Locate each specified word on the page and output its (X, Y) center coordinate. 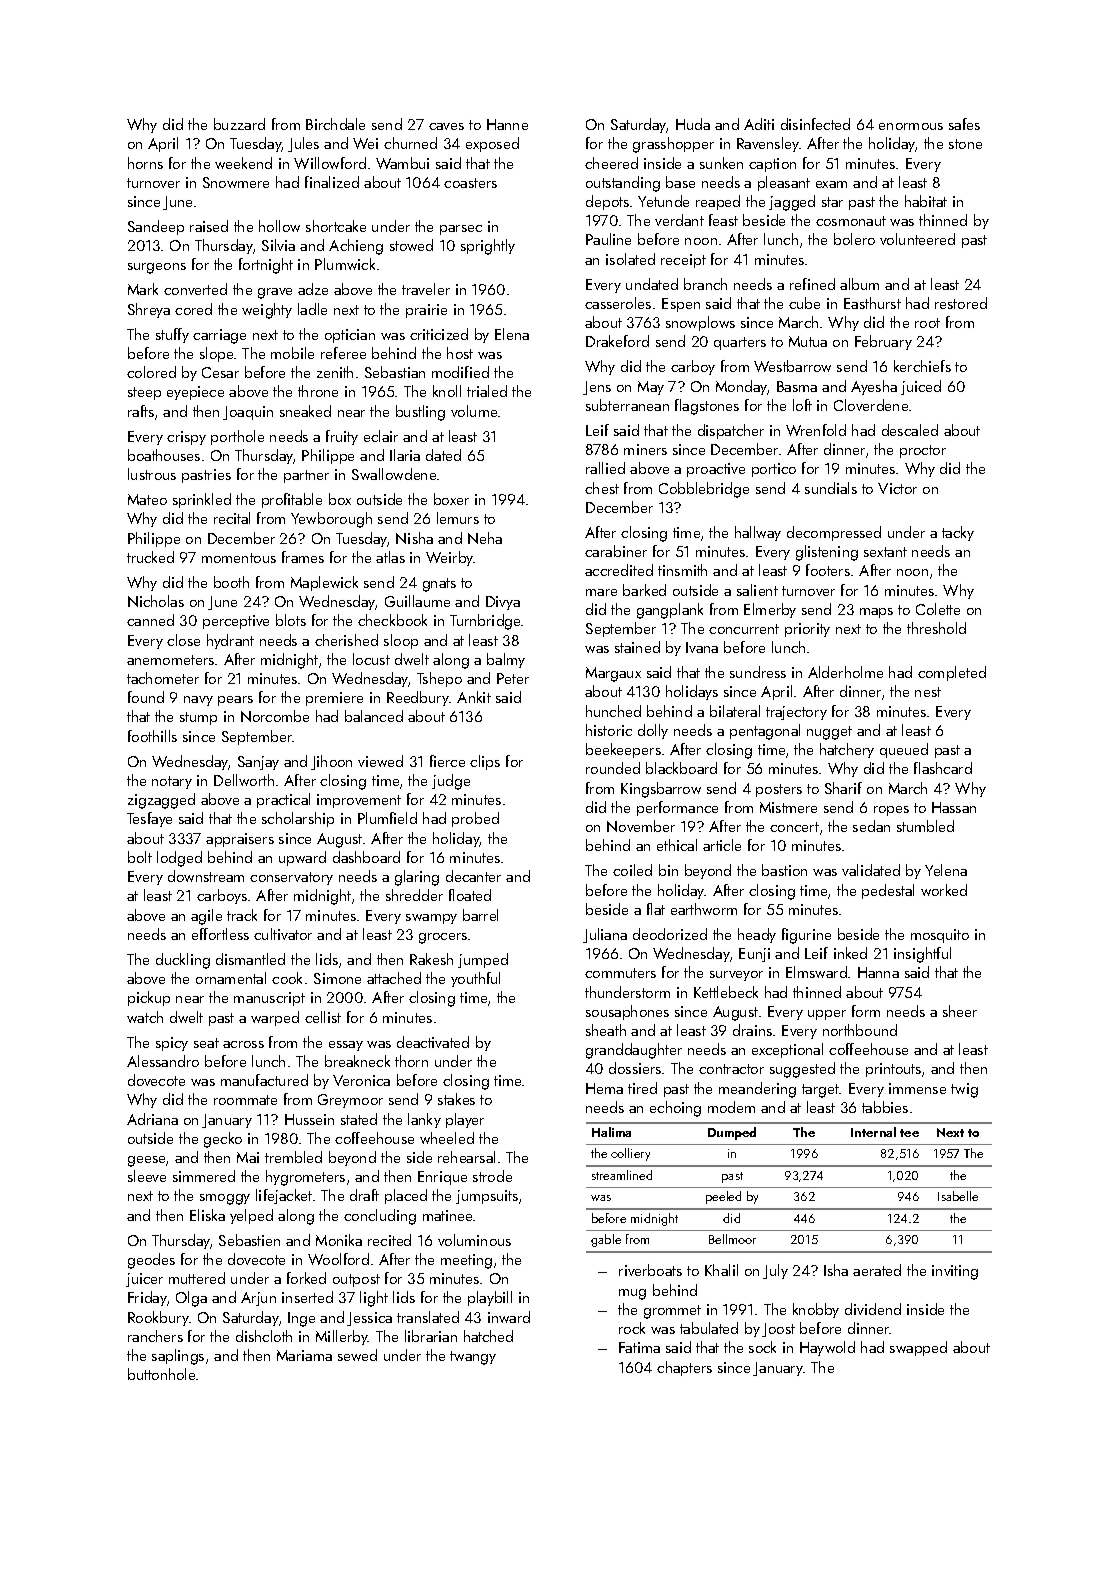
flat (656, 909)
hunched (613, 711)
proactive (716, 470)
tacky (958, 533)
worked (944, 890)
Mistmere (788, 807)
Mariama (304, 1355)
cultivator (283, 934)
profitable (292, 500)
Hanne (507, 124)
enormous (911, 126)
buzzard (239, 124)
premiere (334, 699)
